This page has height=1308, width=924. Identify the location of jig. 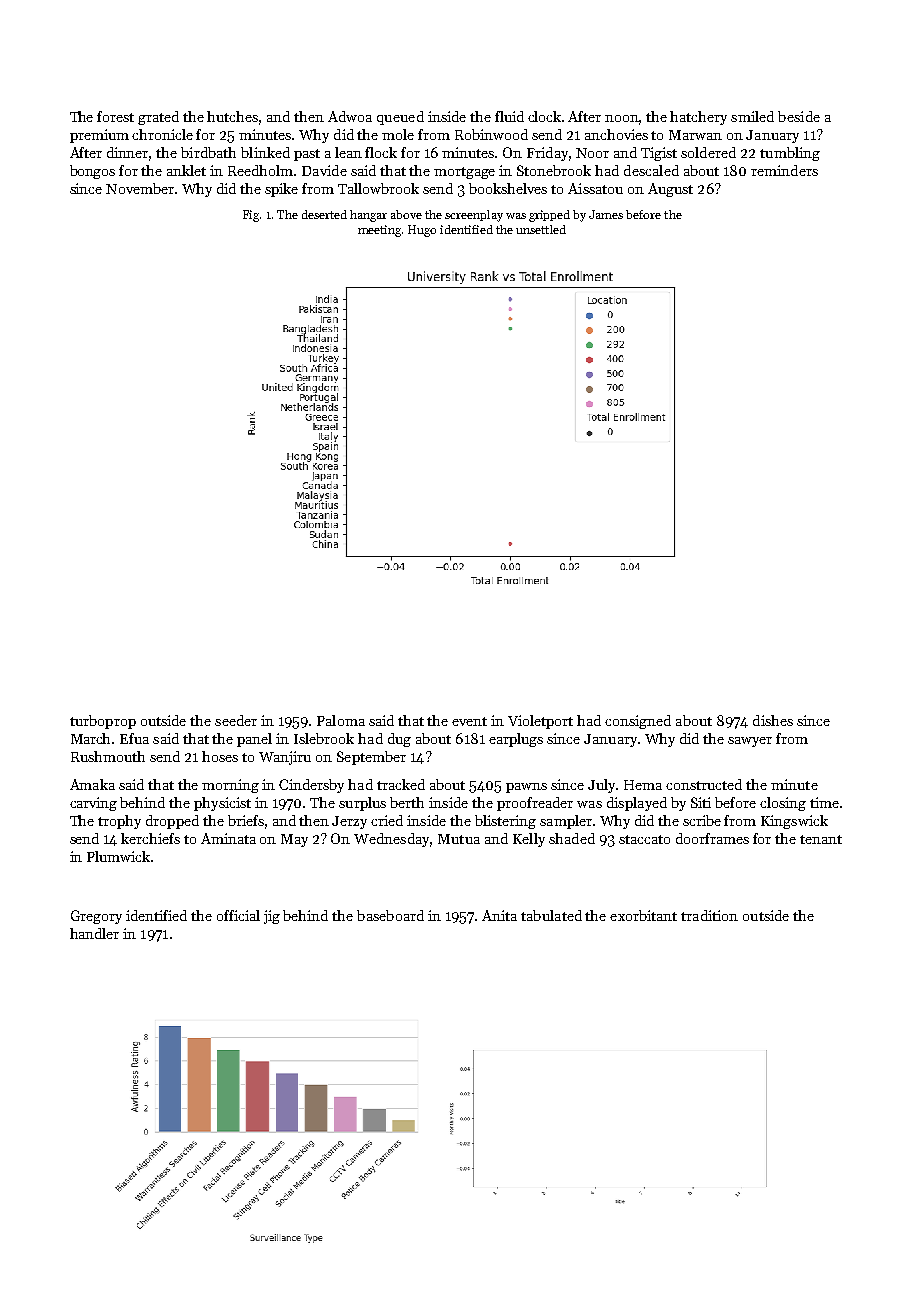
(272, 917).
